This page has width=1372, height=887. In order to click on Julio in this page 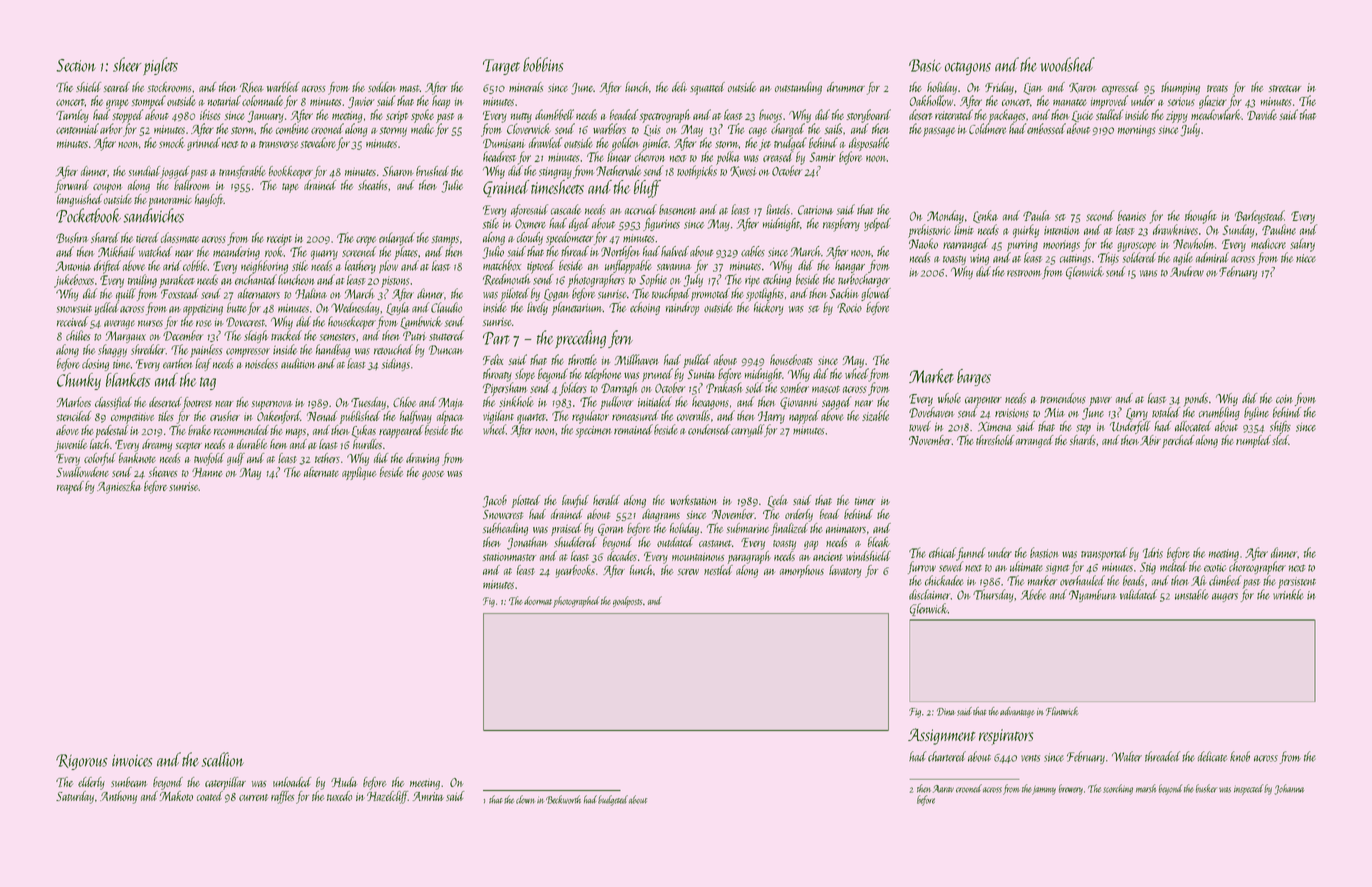, I will do `click(493, 252)`.
